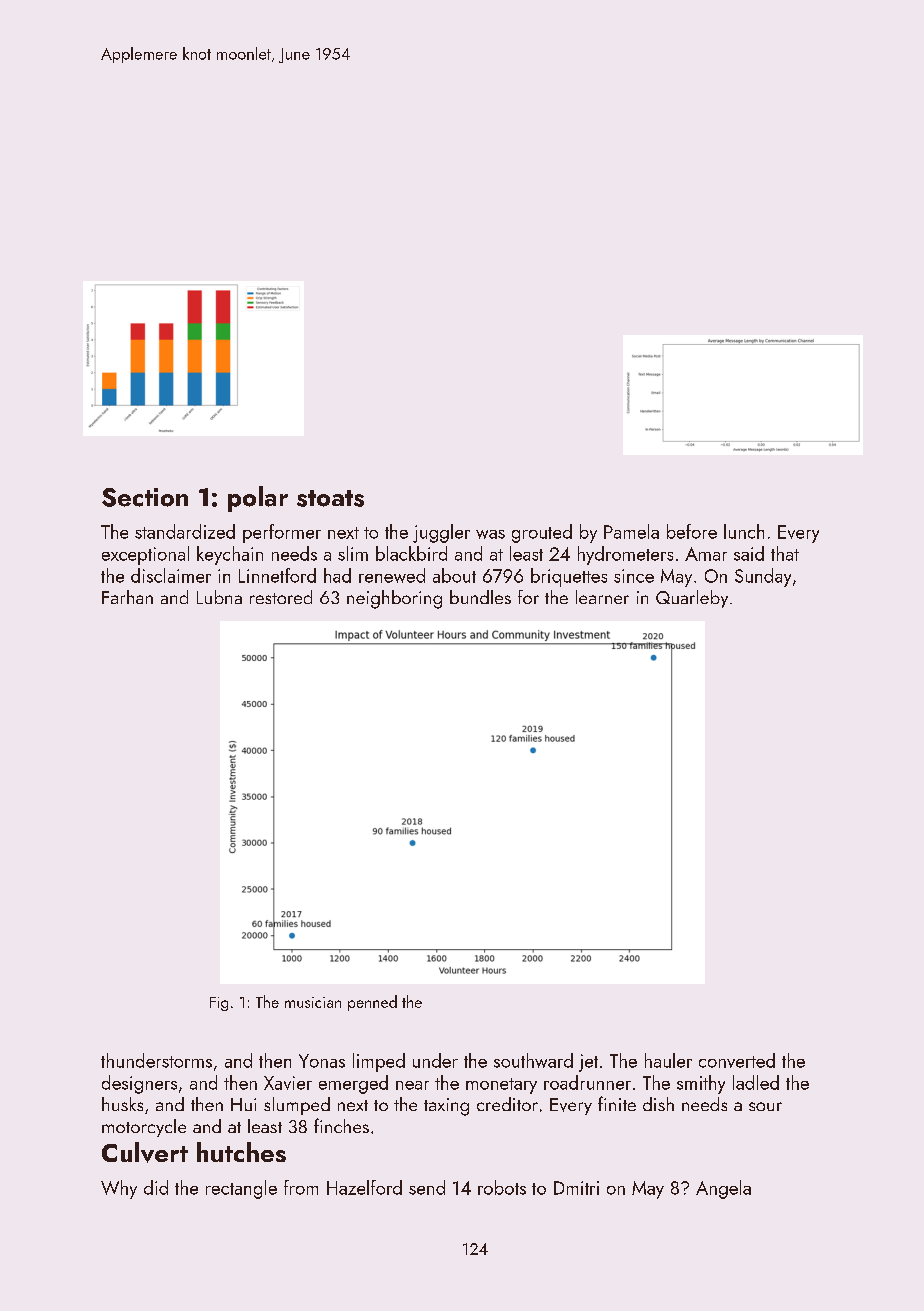 The width and height of the image is (924, 1311). Describe the element at coordinates (281, 597) in the image. I see `restored` at that location.
